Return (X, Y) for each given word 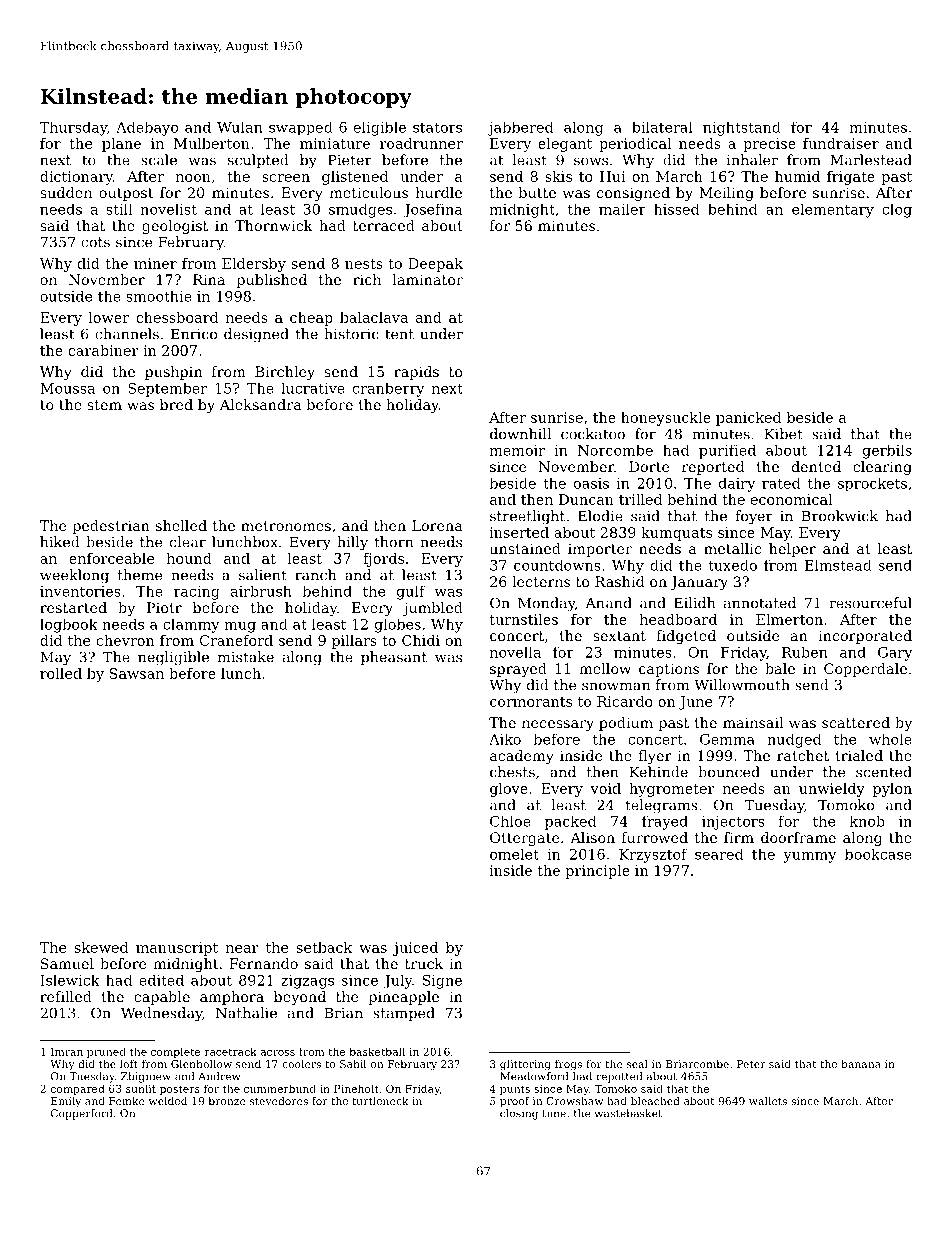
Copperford (81, 1114)
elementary (833, 211)
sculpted (258, 161)
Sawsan (137, 673)
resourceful (871, 603)
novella (515, 652)
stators (437, 127)
